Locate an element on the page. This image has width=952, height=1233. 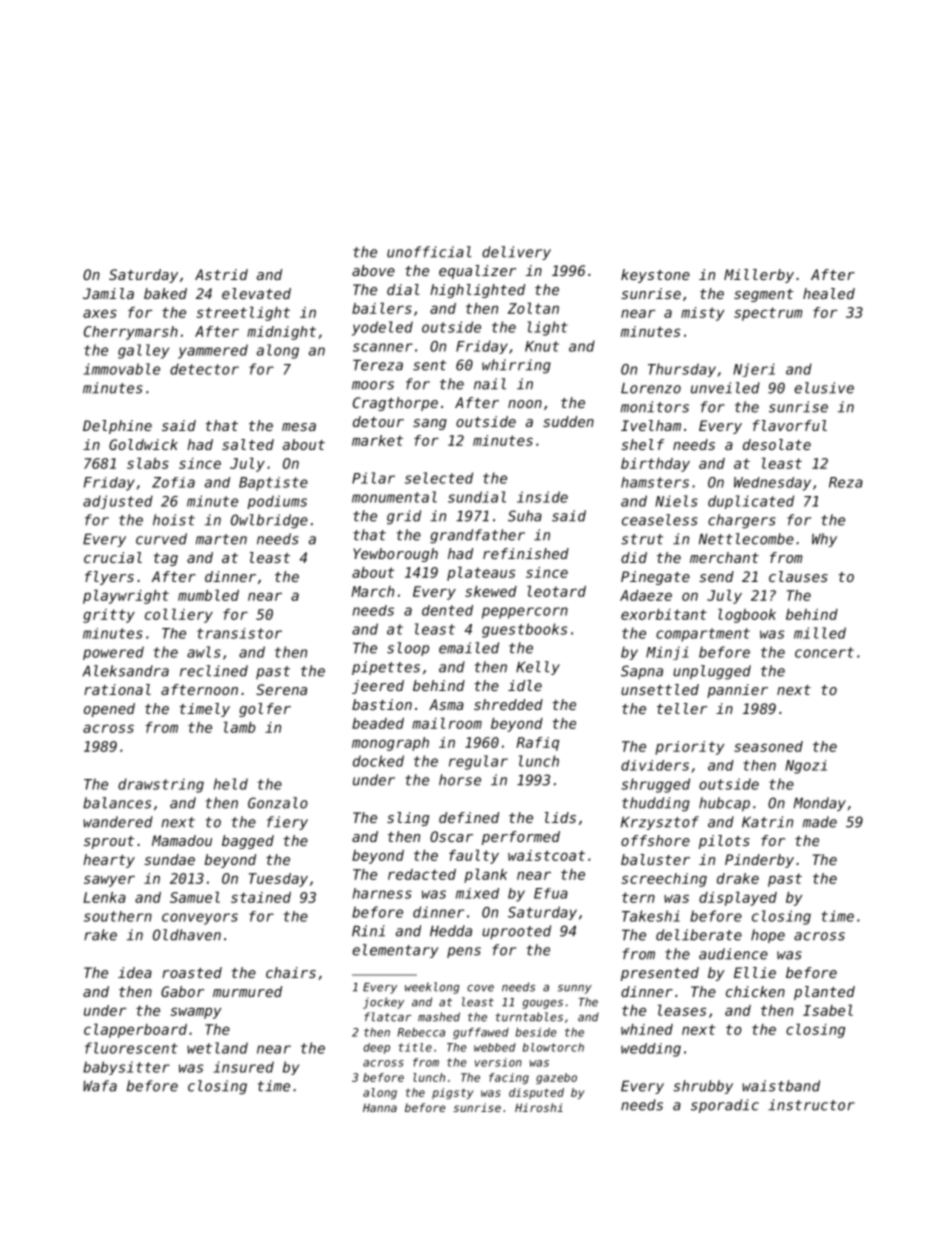
adjusted is located at coordinates (118, 502).
